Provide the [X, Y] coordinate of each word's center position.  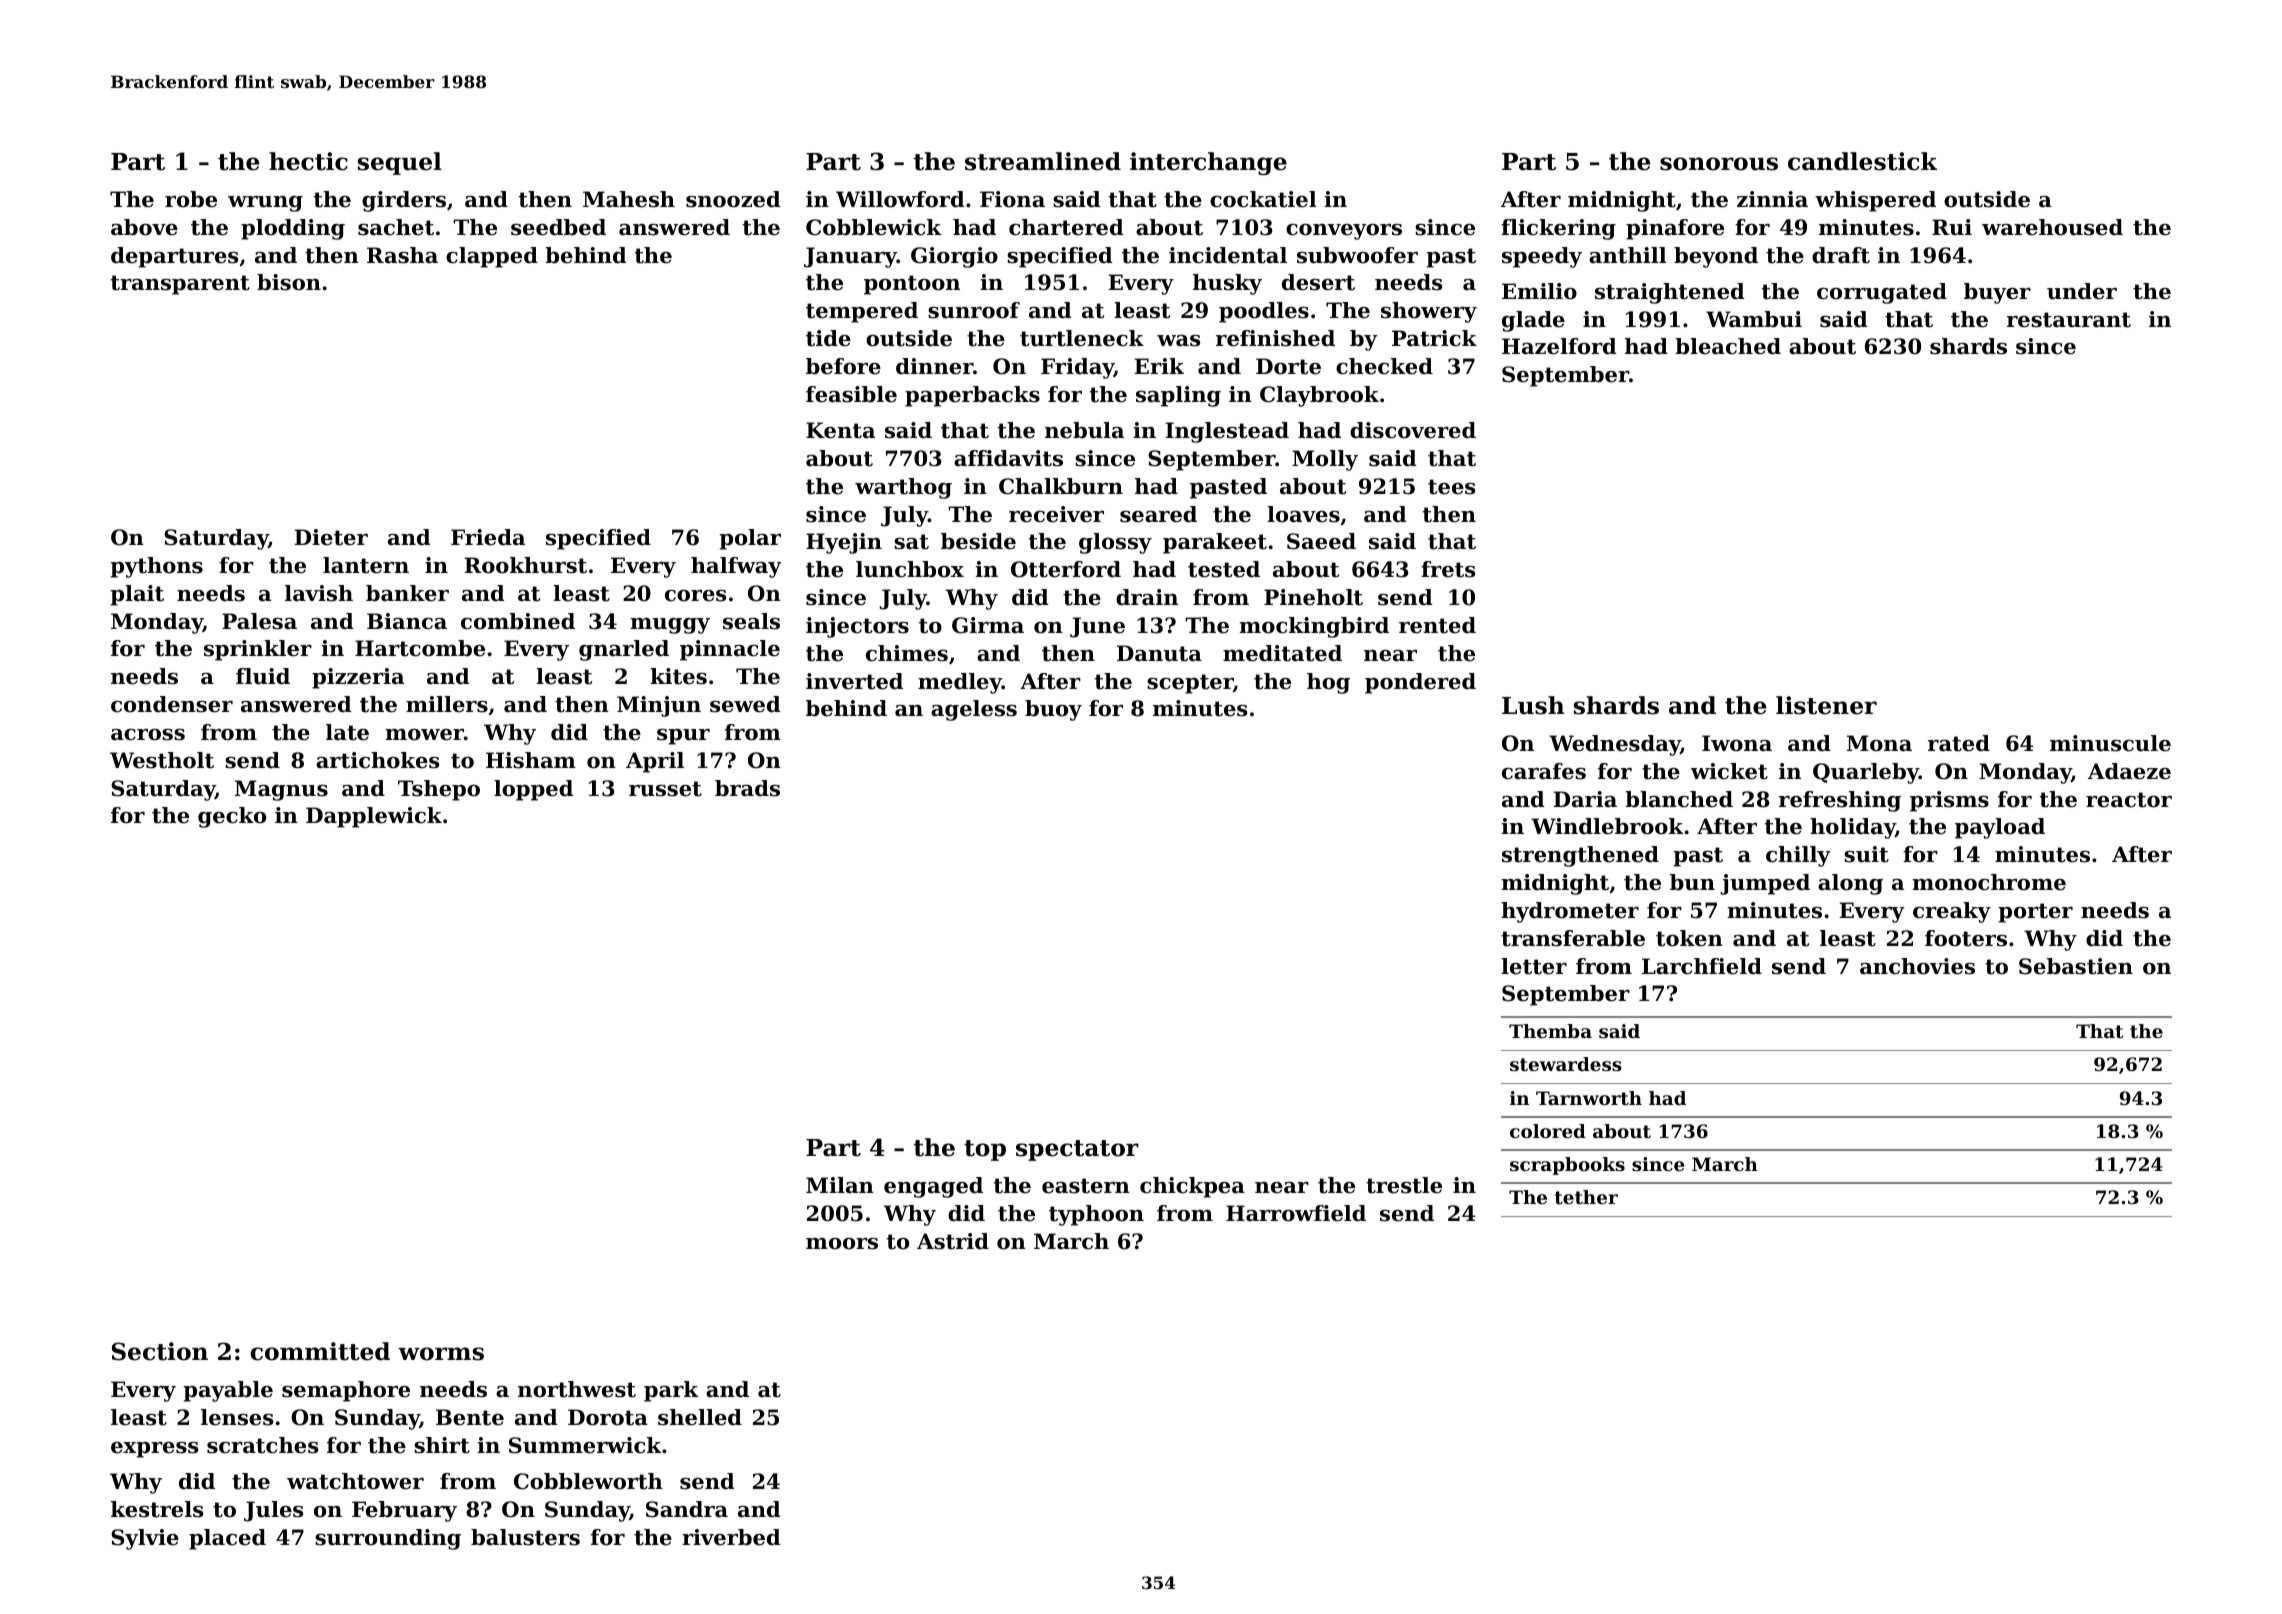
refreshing [1840, 801]
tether [1586, 1197]
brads [747, 788]
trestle [1404, 1185]
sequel [400, 163]
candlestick [1862, 161]
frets [1448, 569]
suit [1866, 854]
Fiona [1012, 199]
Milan [840, 1185]
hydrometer [1570, 912]
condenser [172, 704]
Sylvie [145, 1539]
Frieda [488, 537]
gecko [232, 817]
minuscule [2110, 743]
